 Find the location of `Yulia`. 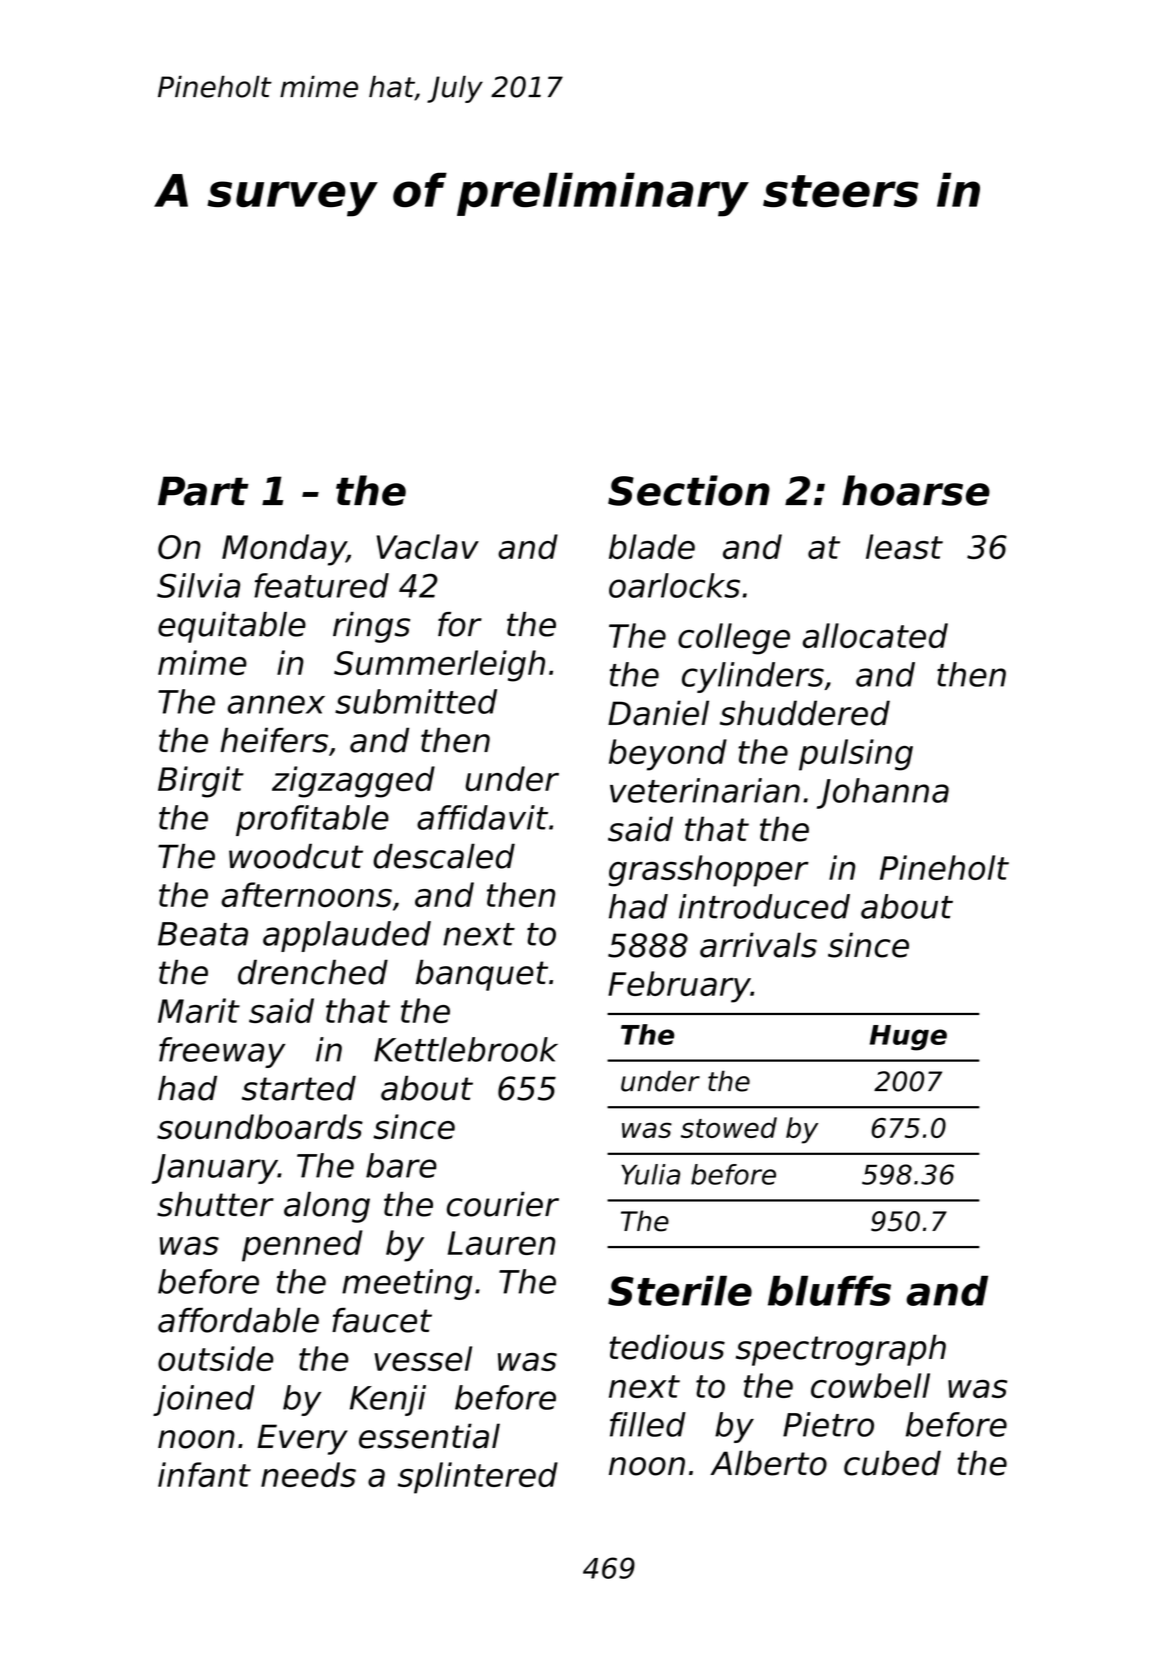

Yulia is located at coordinates (650, 1174).
